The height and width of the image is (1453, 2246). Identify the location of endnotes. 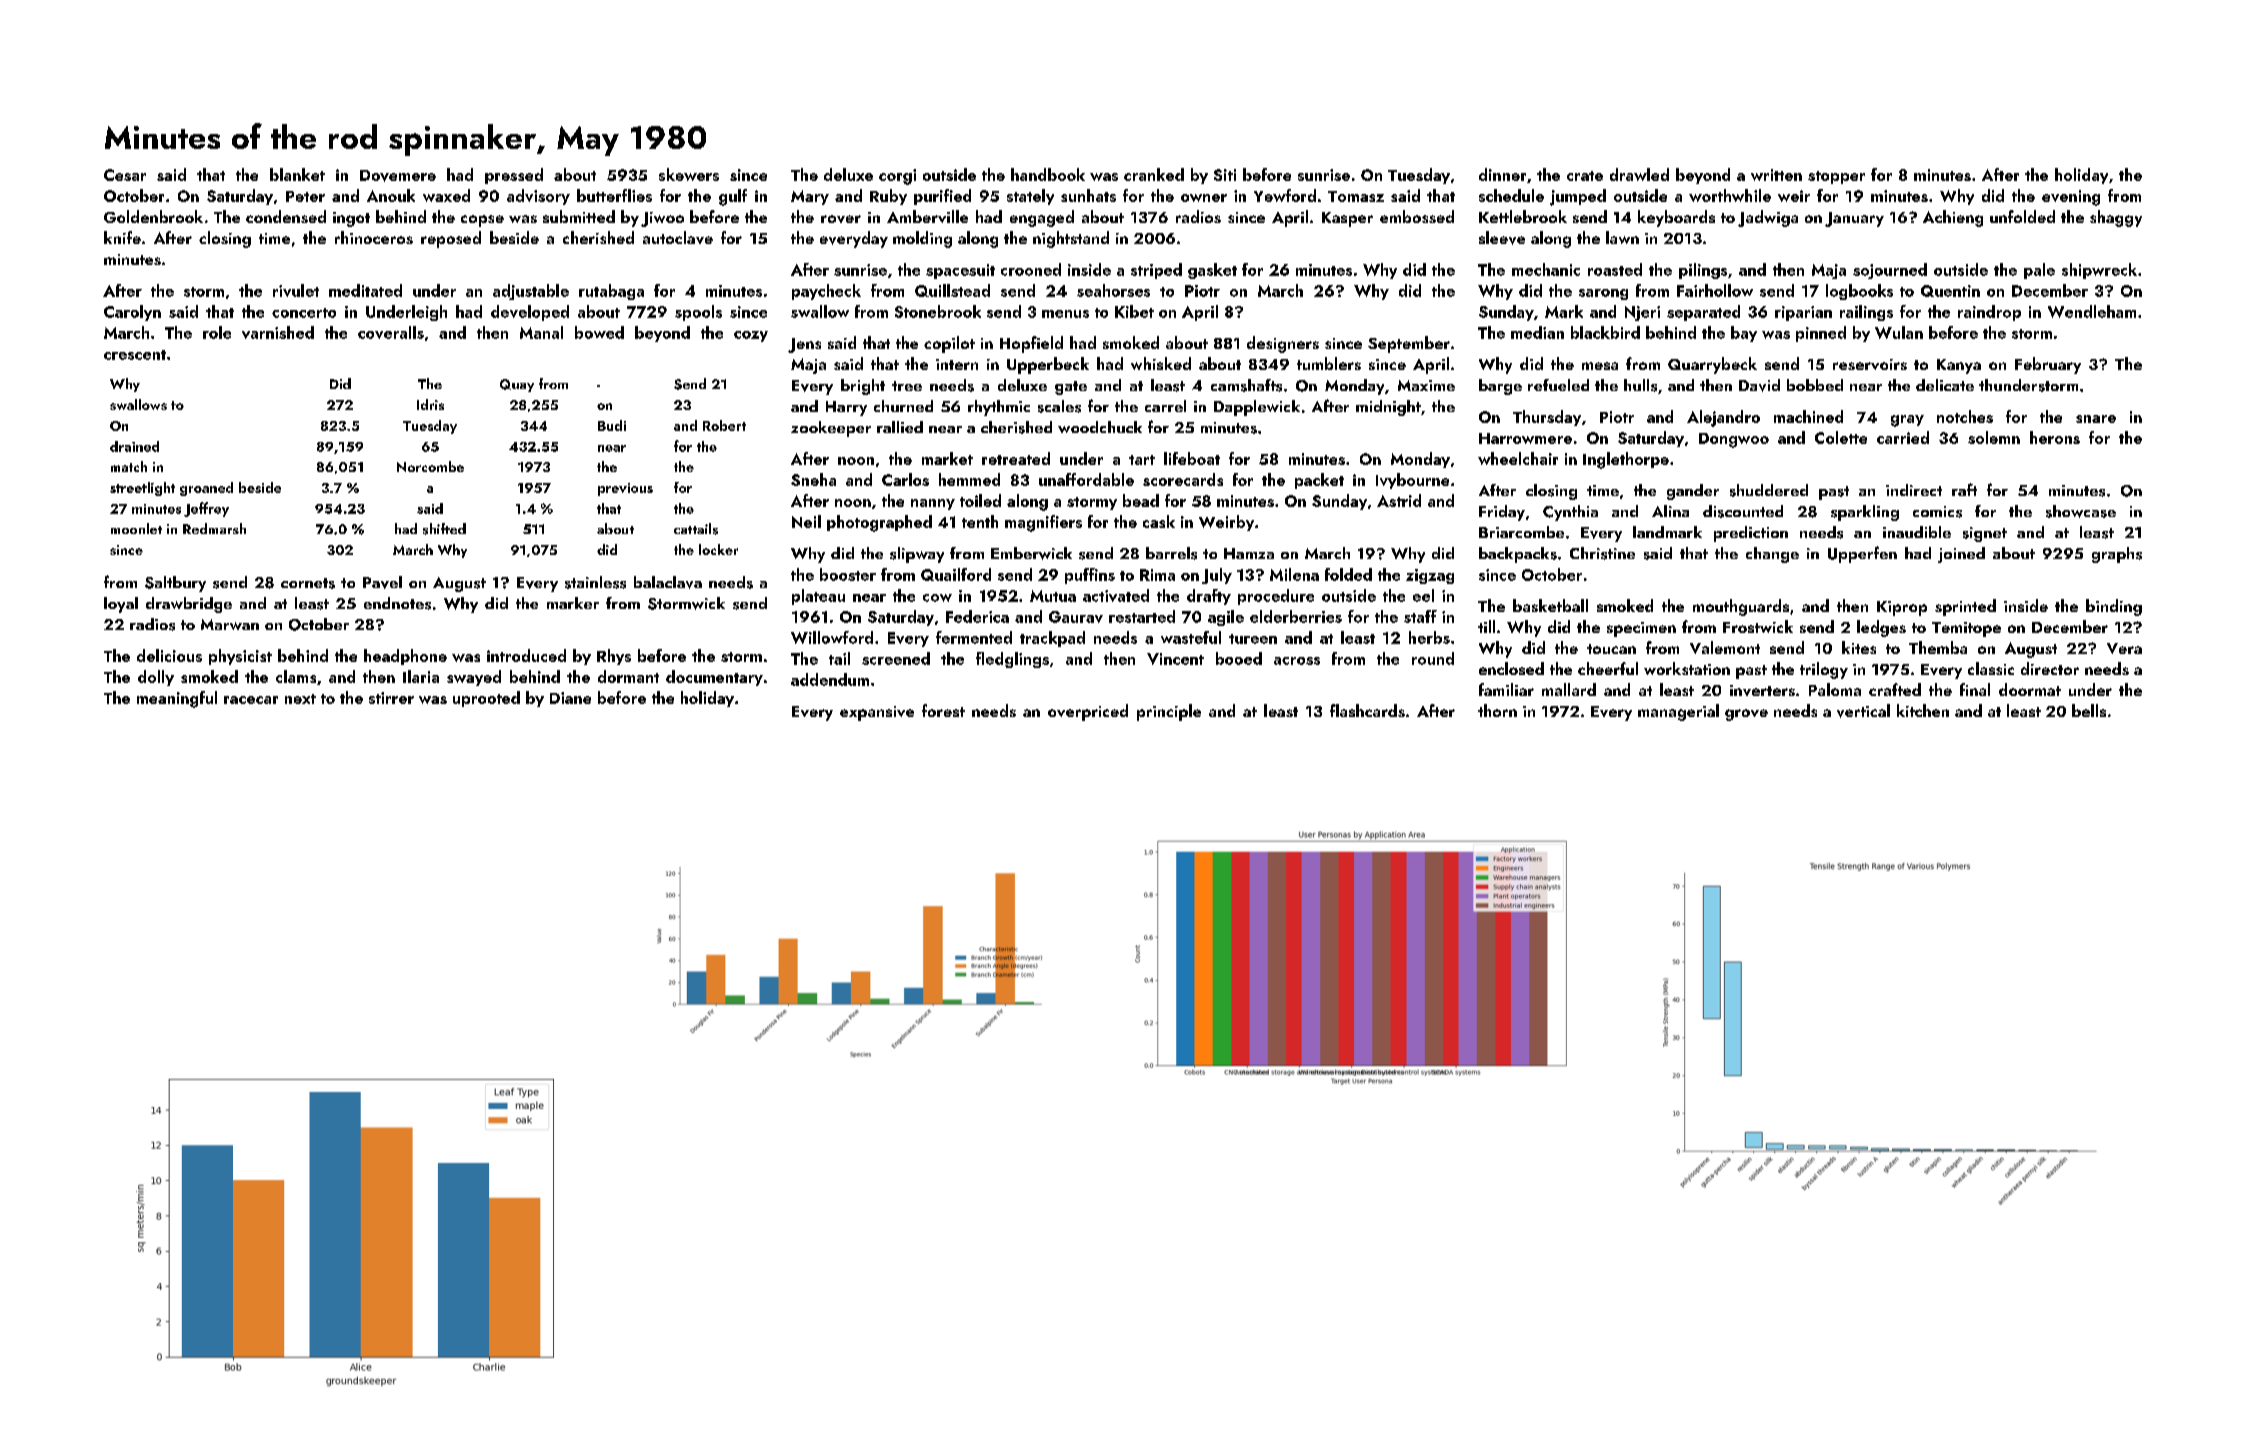
(397, 603).
